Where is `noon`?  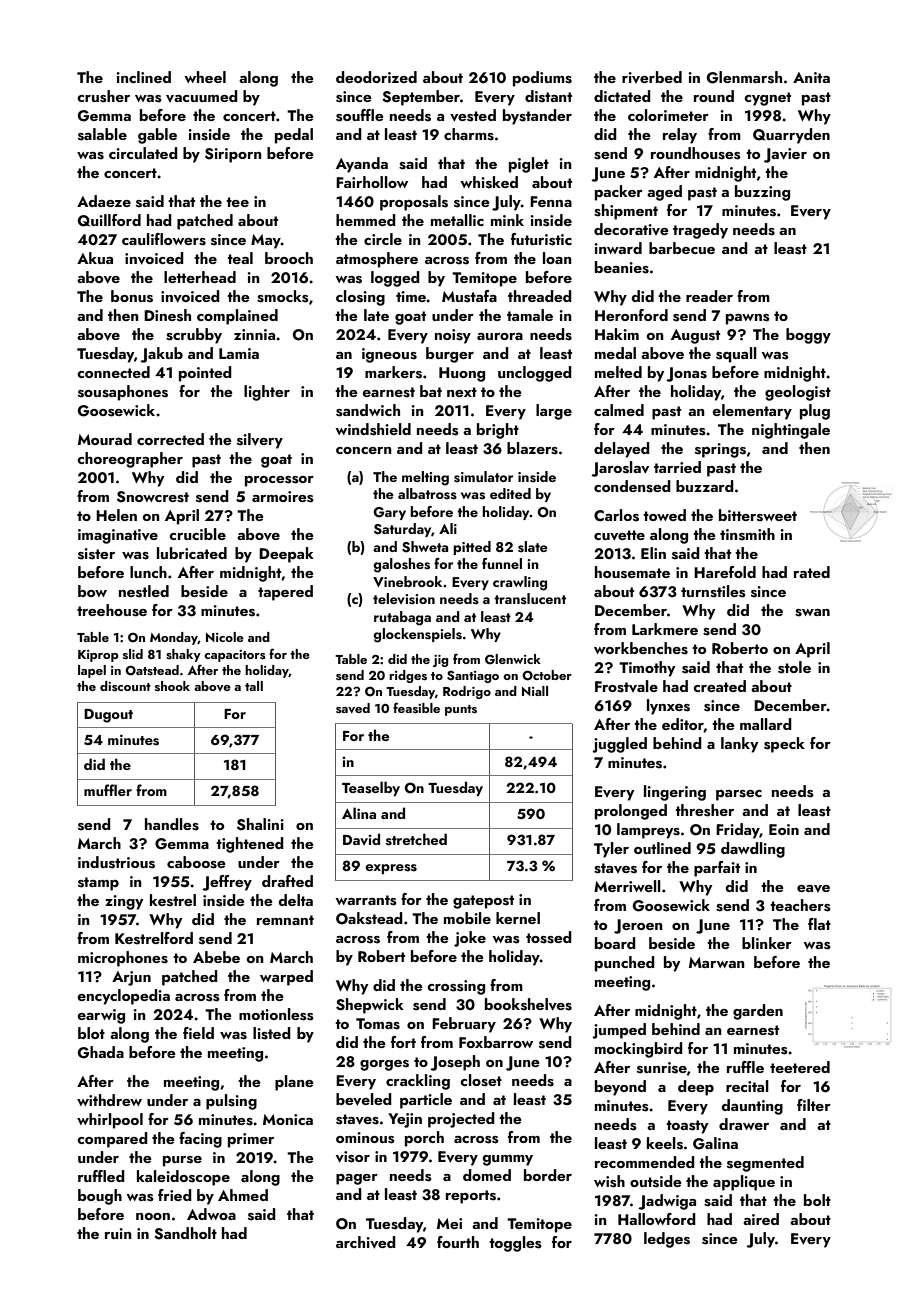
noon is located at coordinates (153, 1216).
